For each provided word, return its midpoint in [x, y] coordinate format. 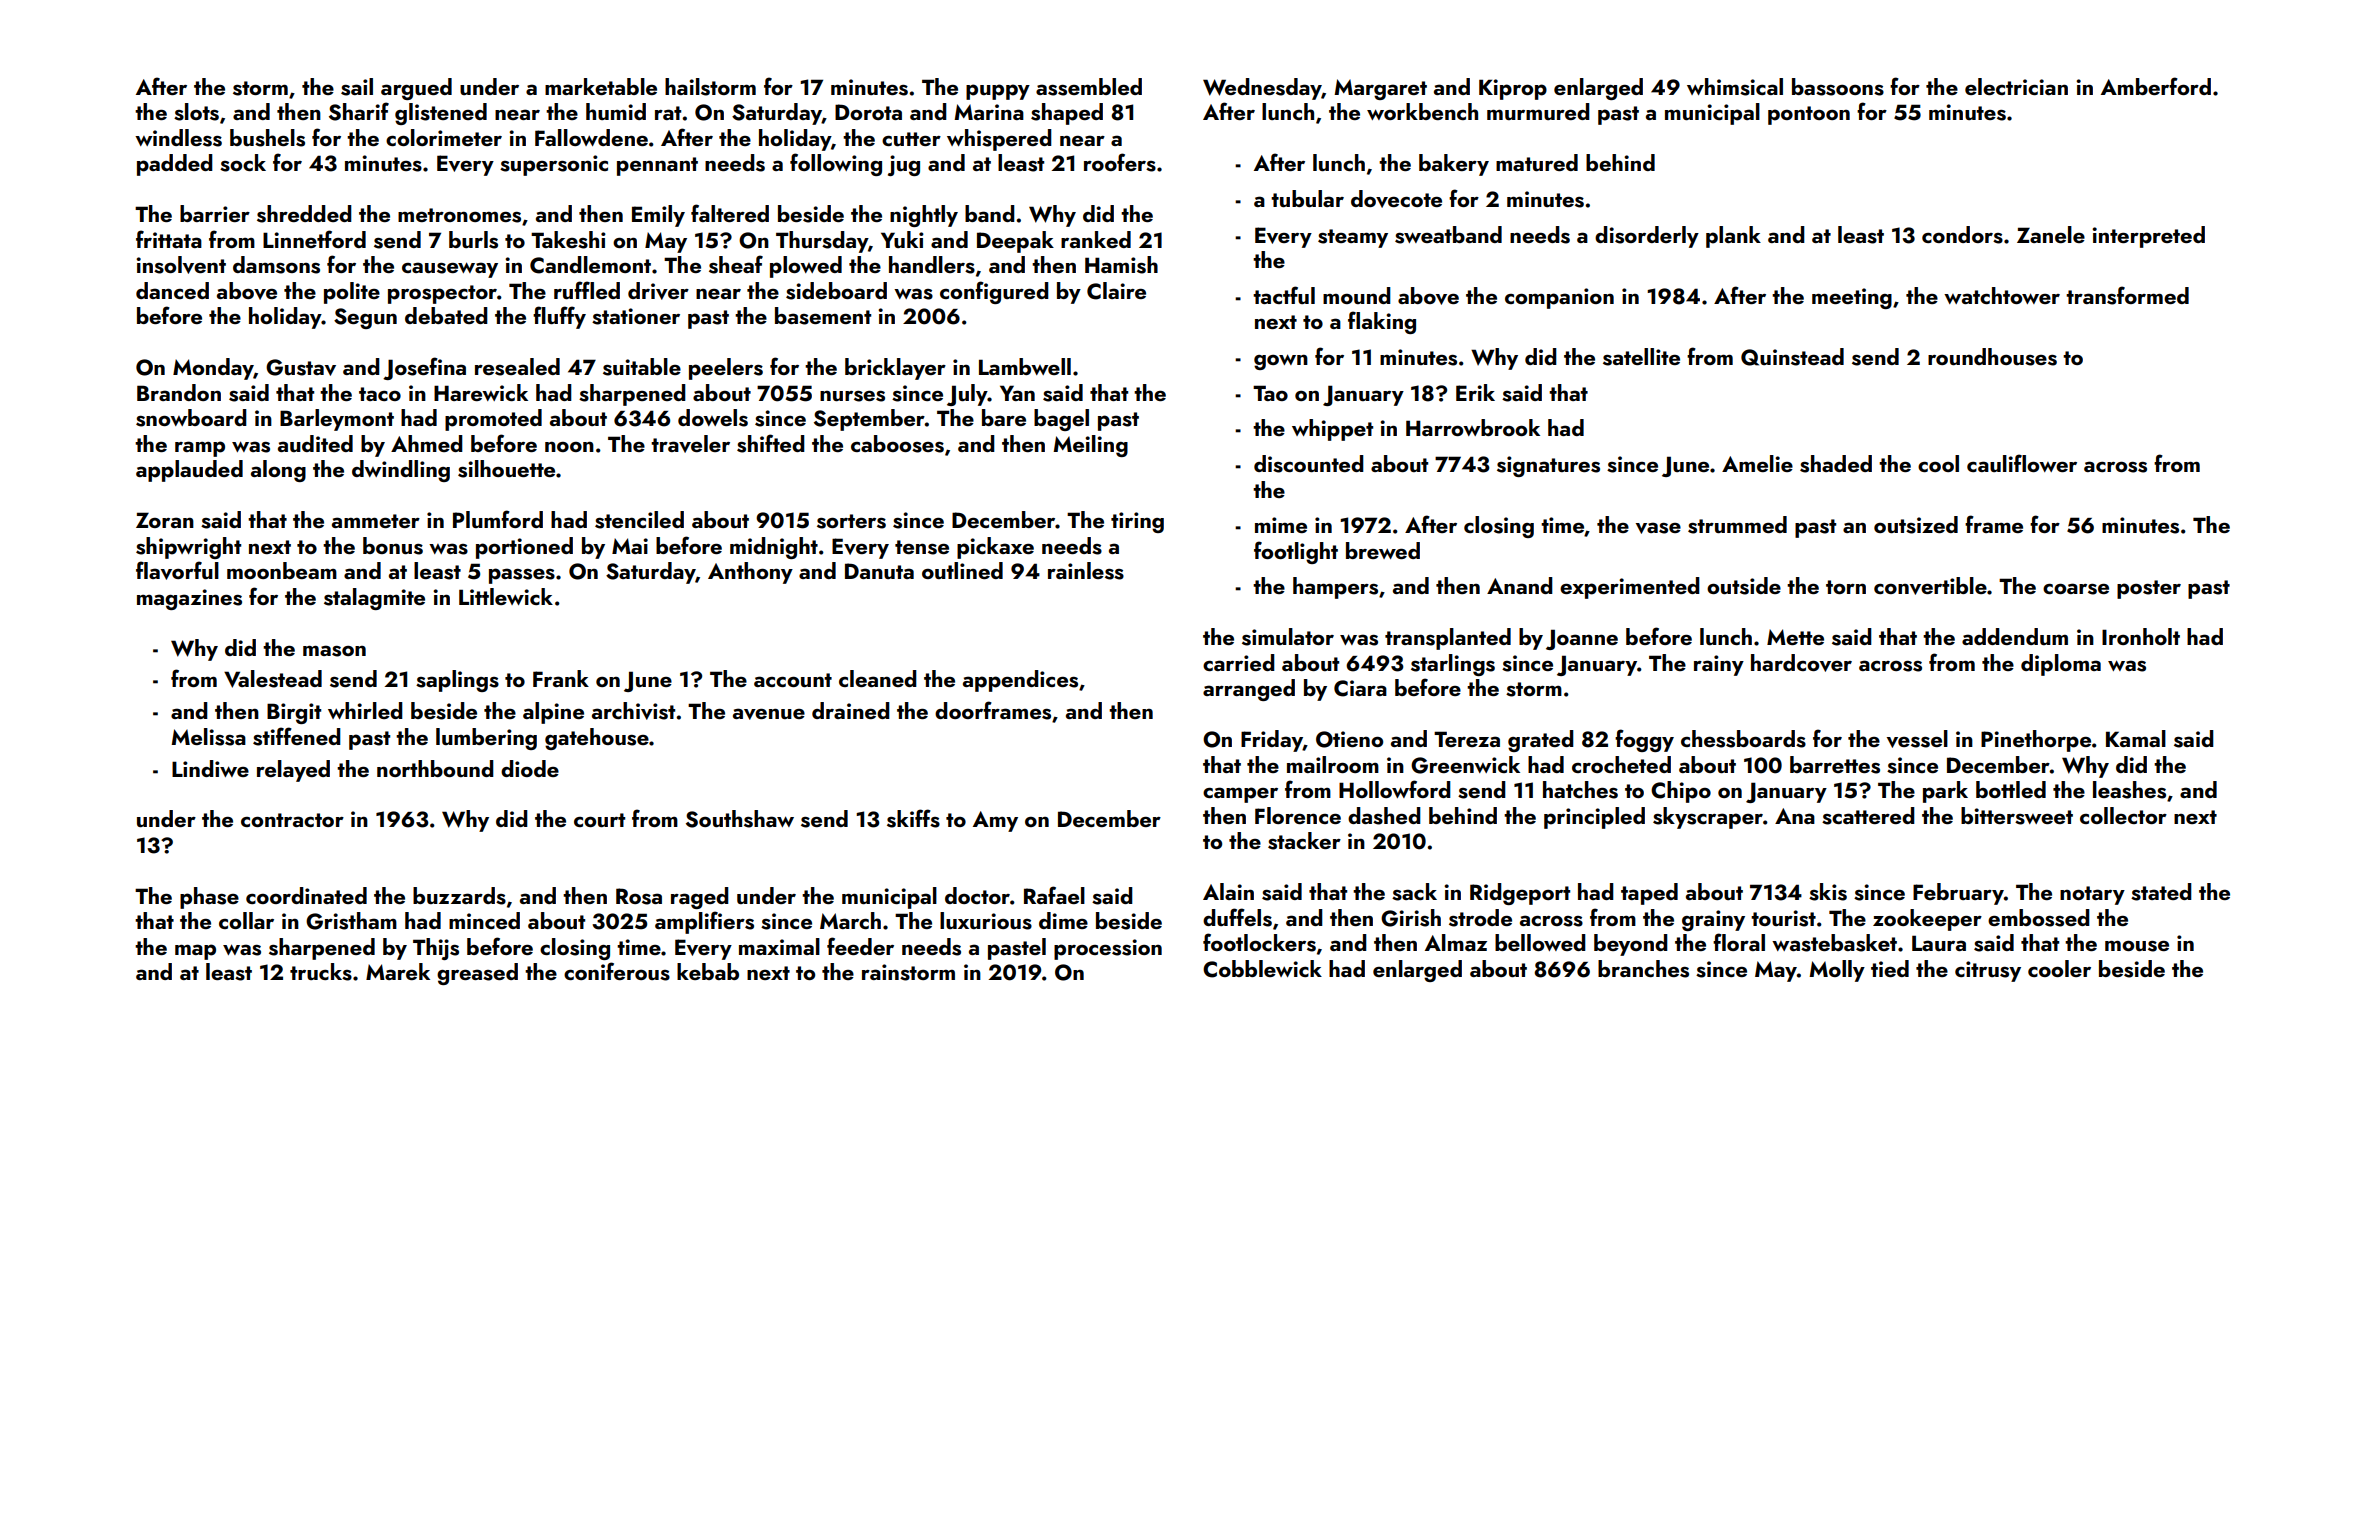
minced [484, 920]
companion [1559, 298]
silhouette [506, 469]
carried [1239, 662]
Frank [561, 678]
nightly [924, 216]
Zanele [2051, 234]
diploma [2061, 665]
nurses [852, 396]
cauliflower [2022, 463]
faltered [730, 213]
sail [357, 87]
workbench [1422, 111]
